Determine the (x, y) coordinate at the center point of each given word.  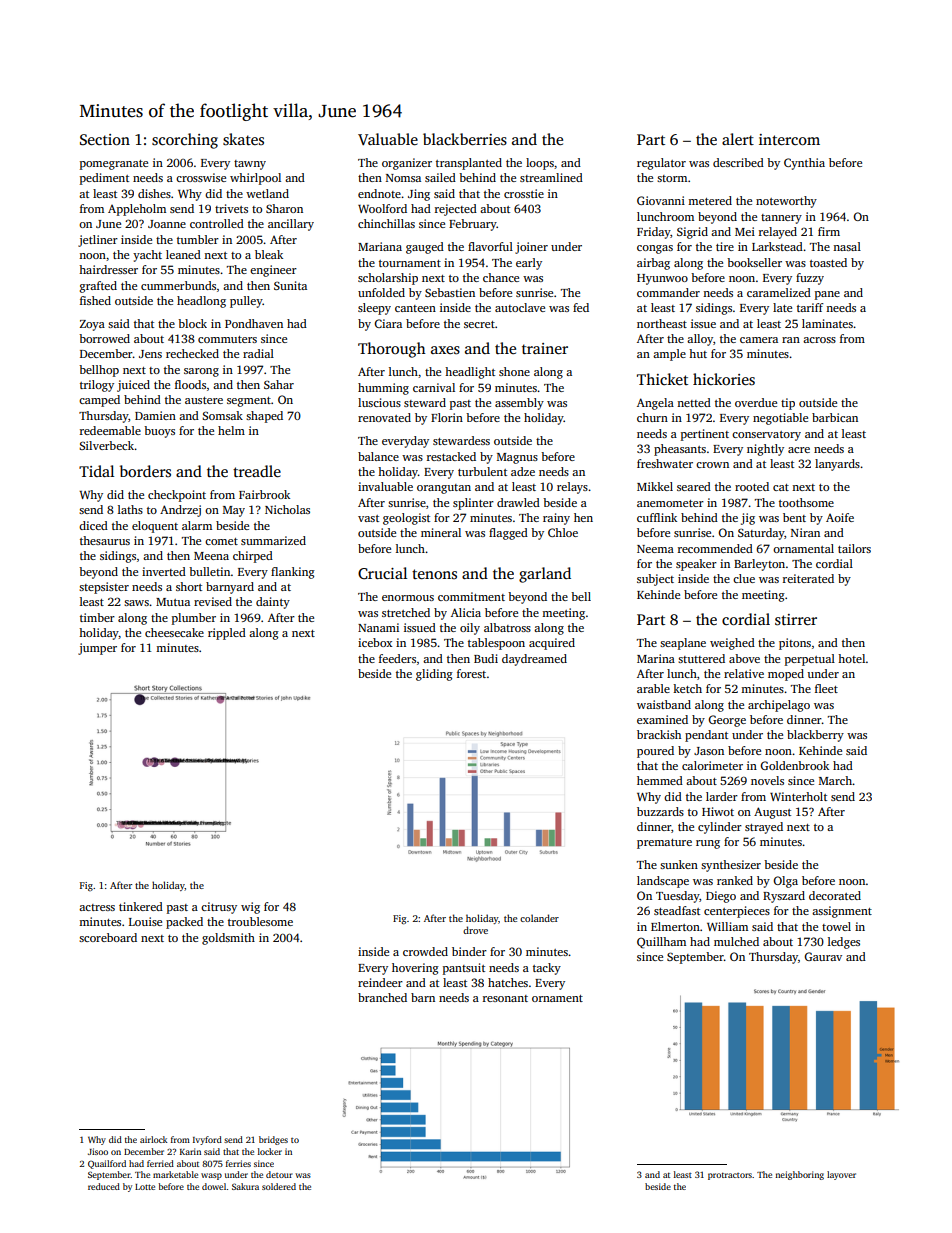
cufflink (657, 517)
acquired (552, 644)
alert (738, 139)
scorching (185, 141)
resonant (505, 998)
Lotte (145, 1187)
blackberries (465, 139)
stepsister (104, 588)
